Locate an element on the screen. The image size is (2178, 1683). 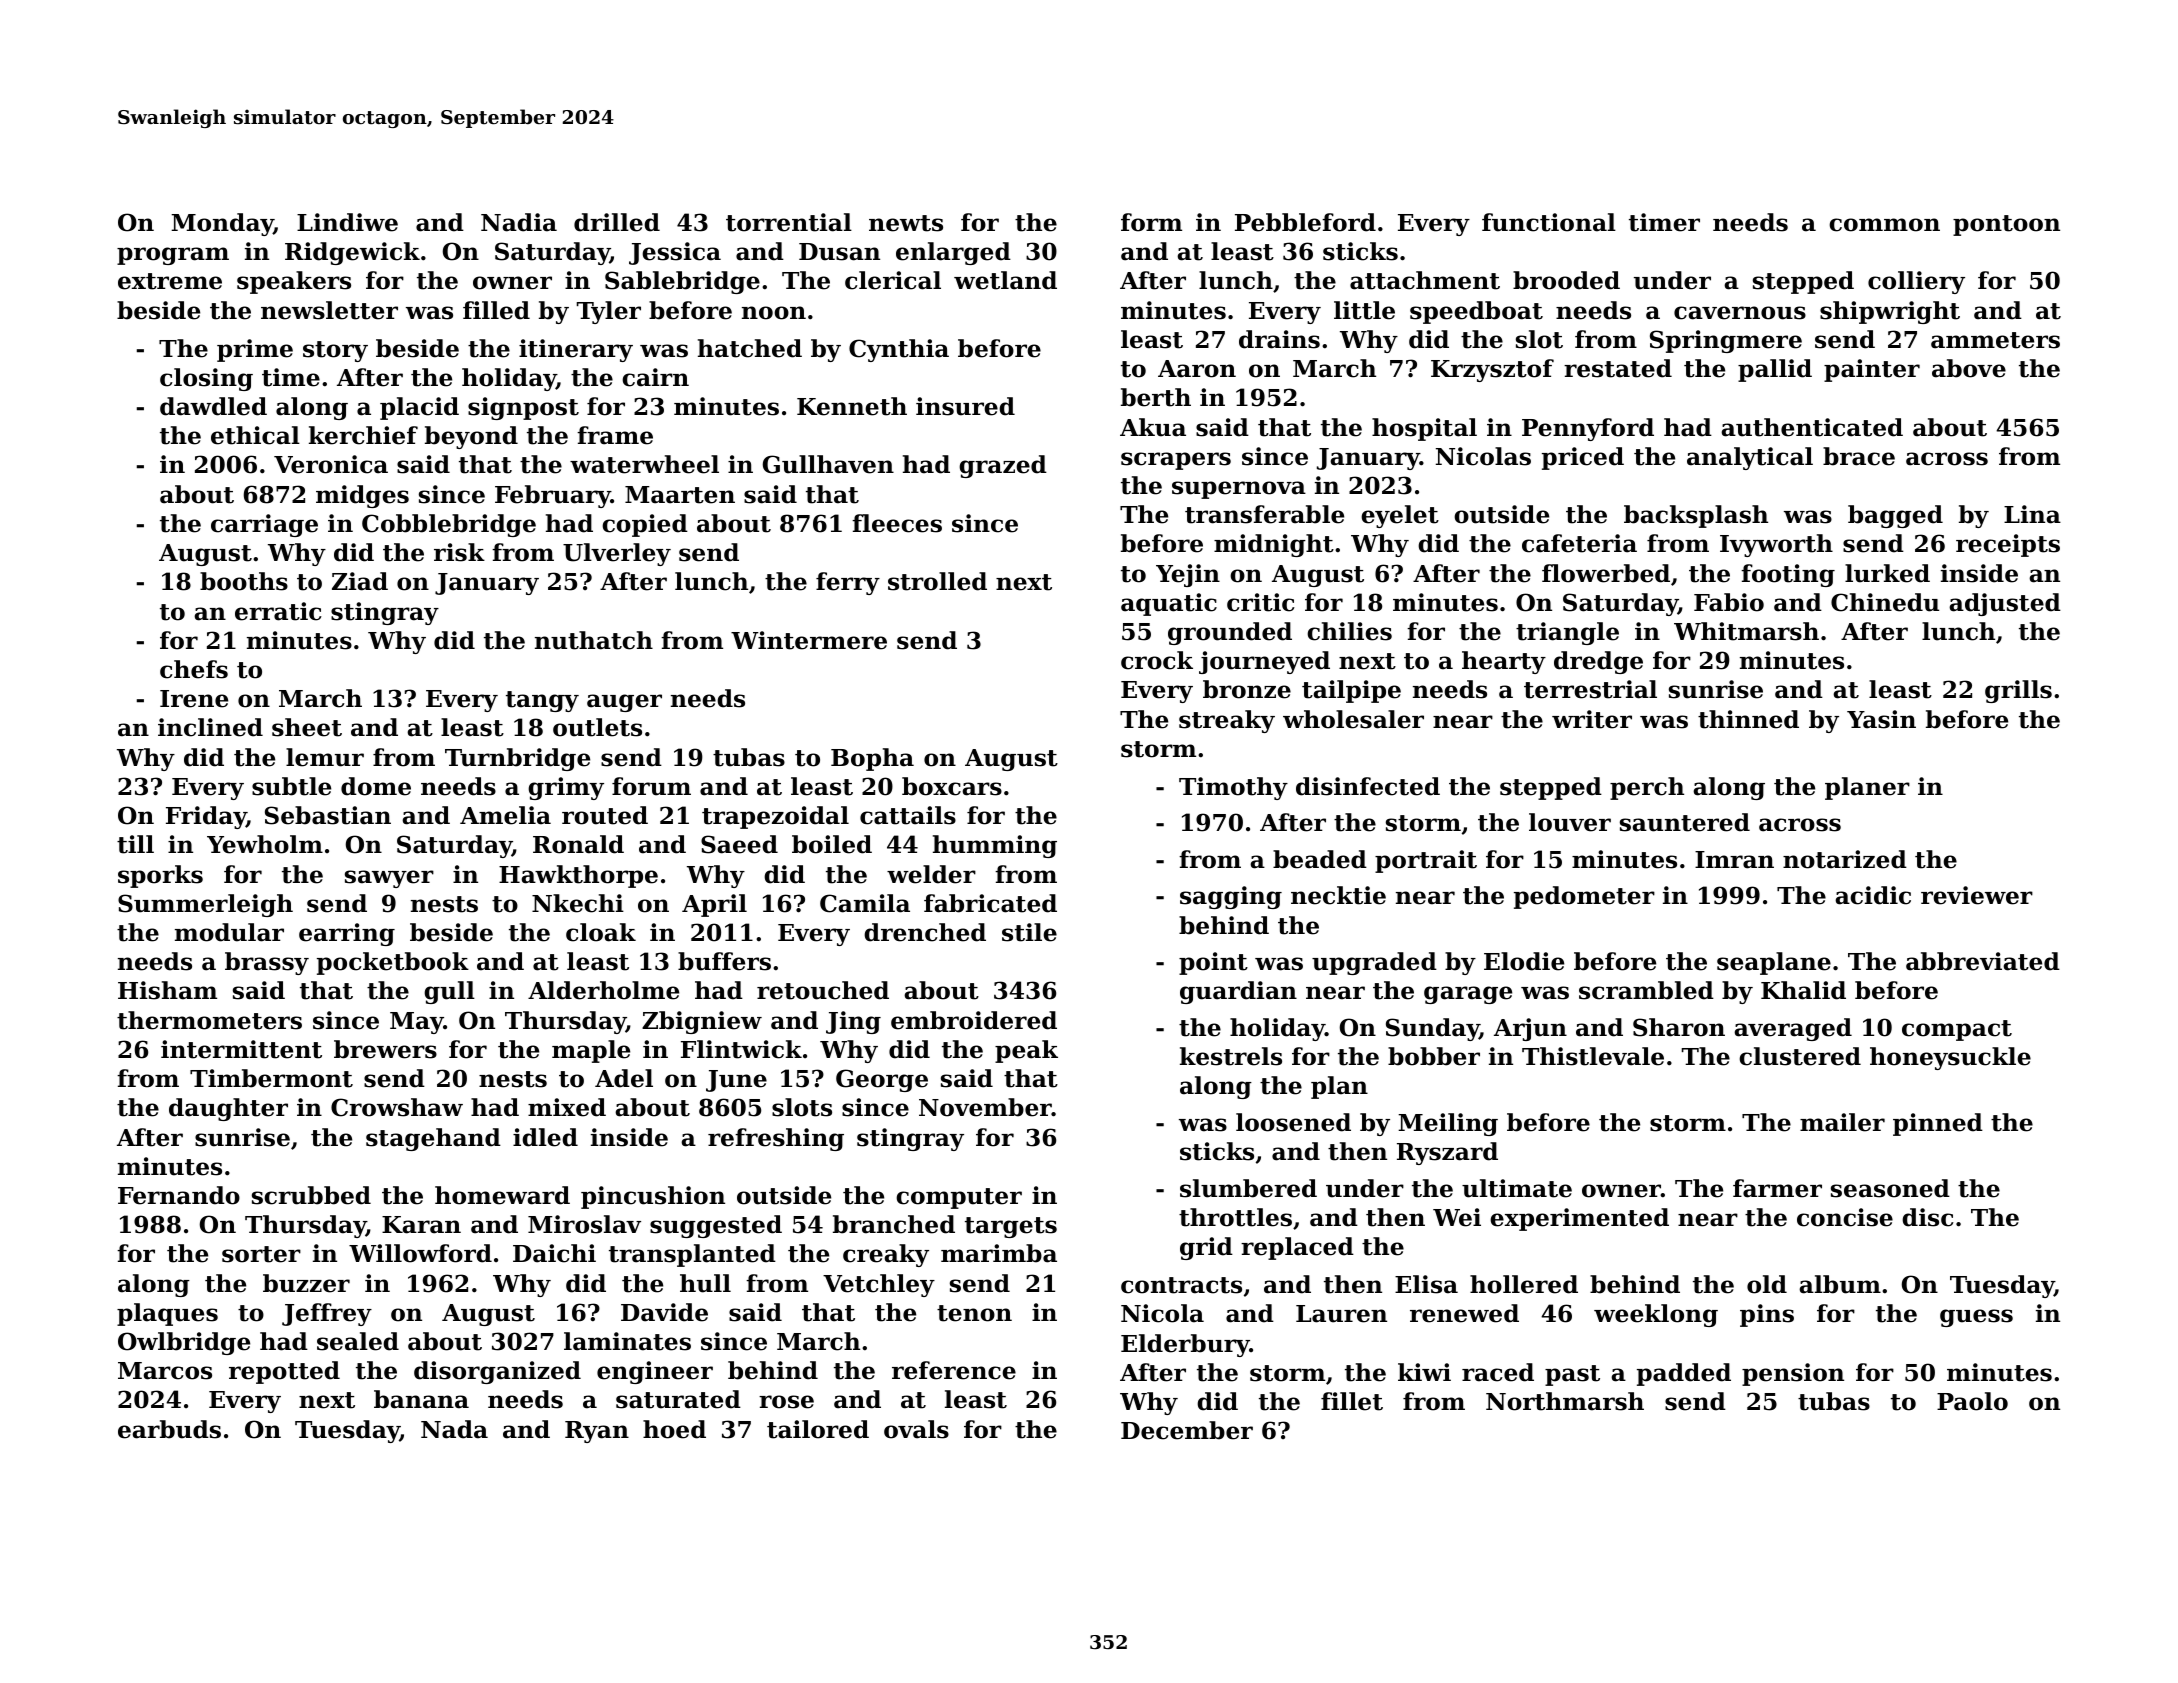
booths is located at coordinates (244, 581).
